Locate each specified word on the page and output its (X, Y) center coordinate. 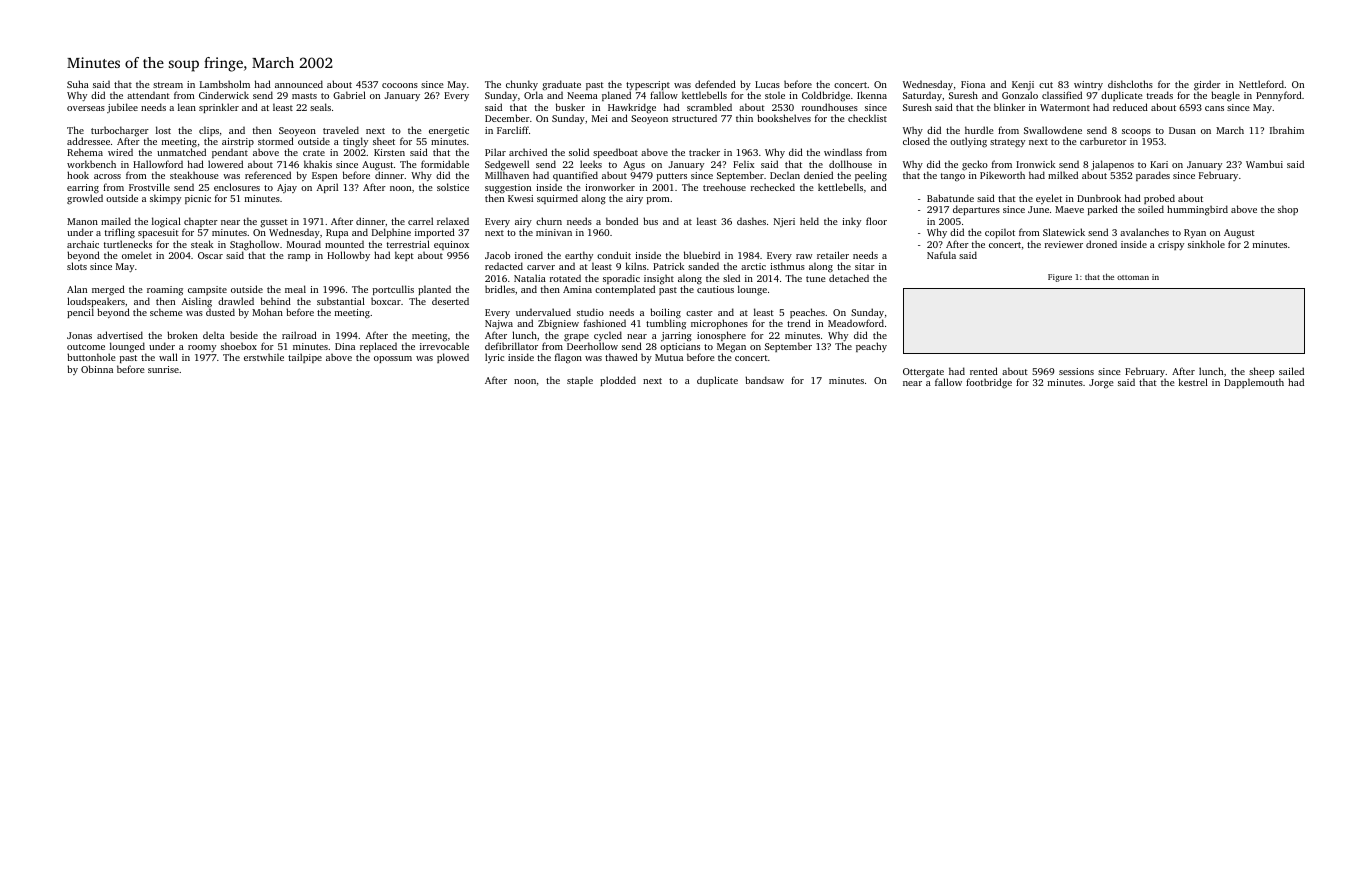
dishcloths (1130, 84)
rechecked (773, 187)
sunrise (163, 369)
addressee (88, 141)
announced (299, 84)
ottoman (1133, 277)
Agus (634, 166)
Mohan (267, 312)
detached (849, 278)
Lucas (767, 84)
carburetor (1103, 141)
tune (816, 279)
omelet (137, 255)
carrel (420, 221)
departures (976, 210)
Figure (1060, 278)
